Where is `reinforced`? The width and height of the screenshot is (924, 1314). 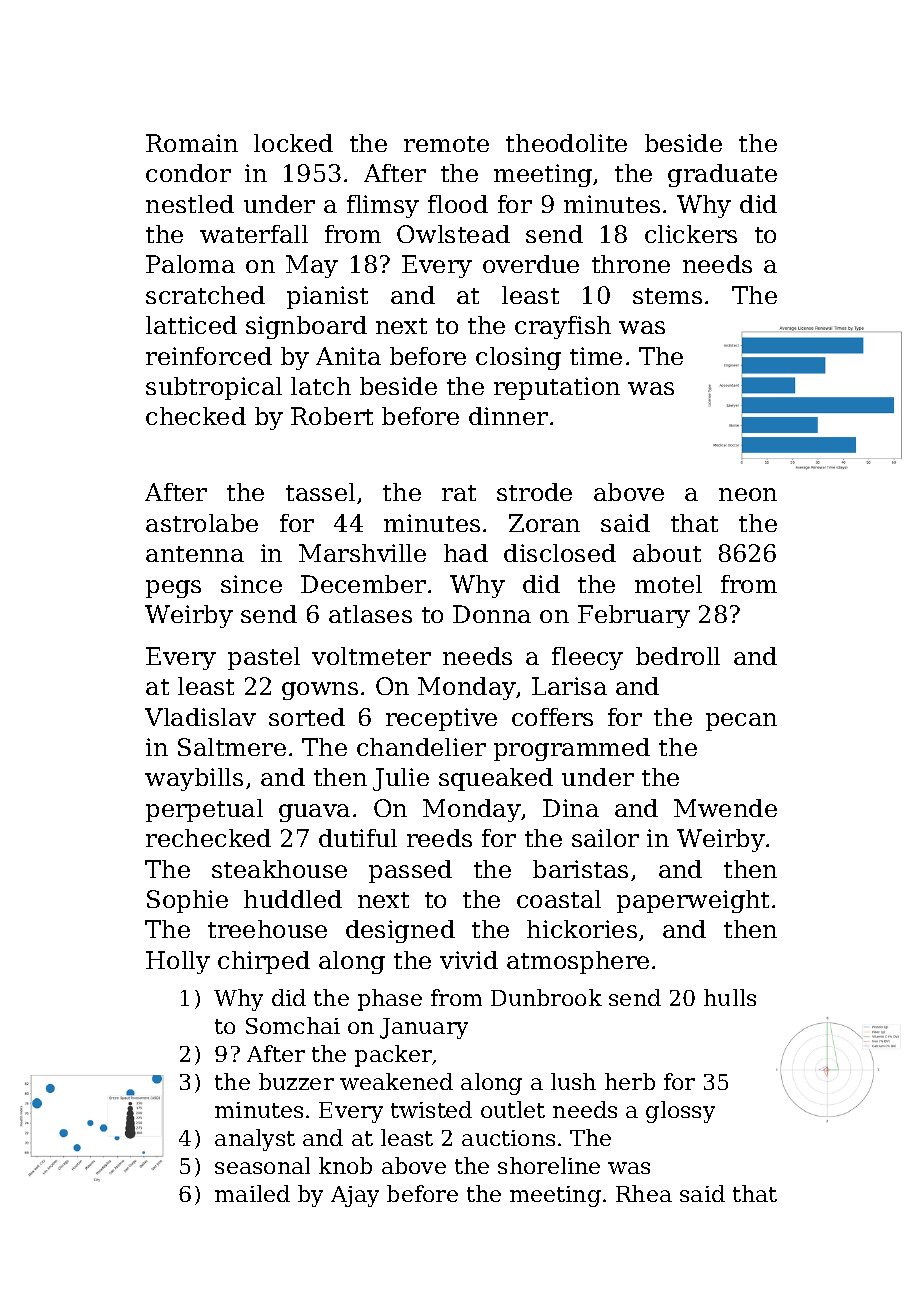
reinforced is located at coordinates (209, 356).
